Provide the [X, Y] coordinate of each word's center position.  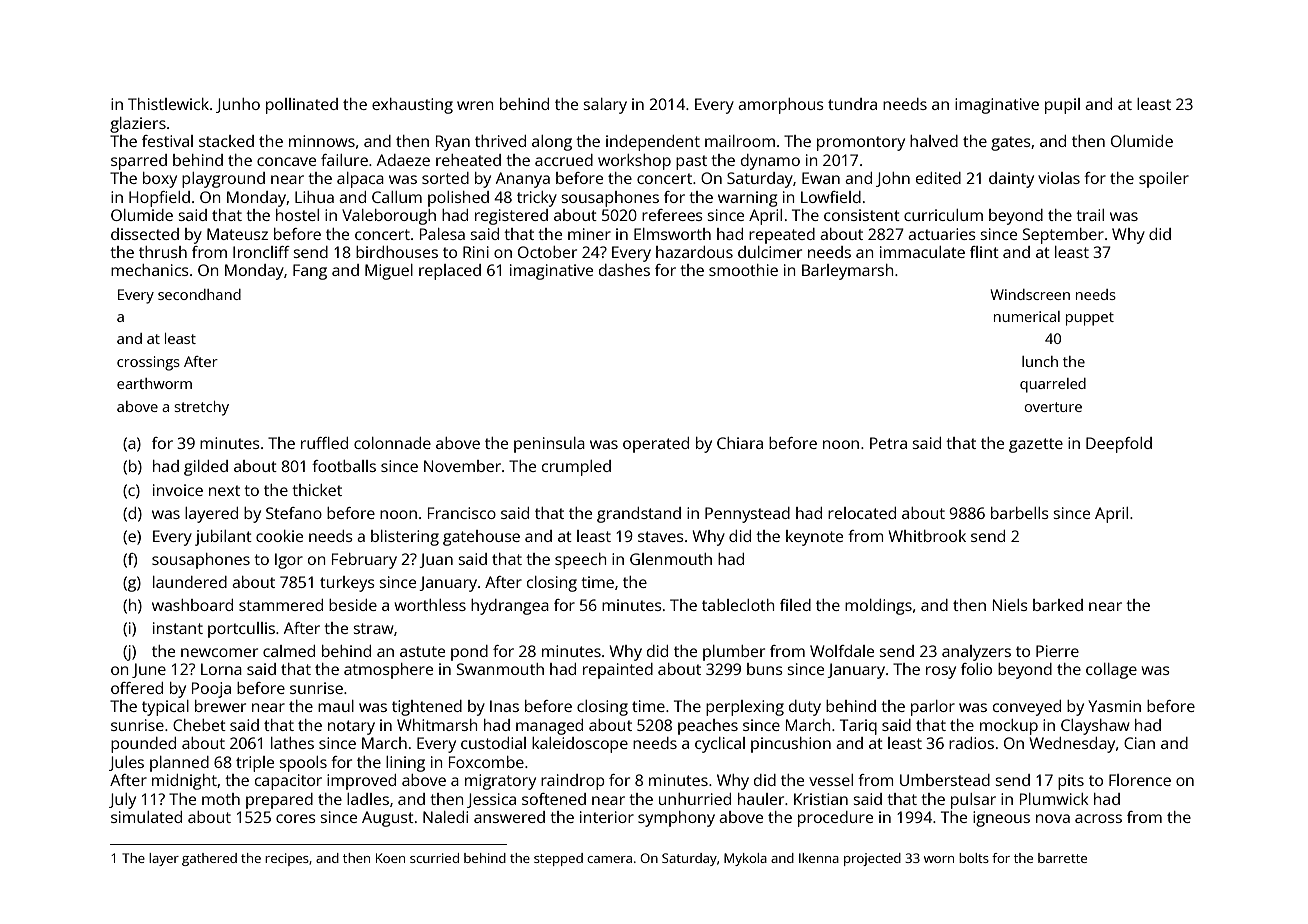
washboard [192, 605]
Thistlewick [168, 104]
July [122, 801]
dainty [1011, 180]
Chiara [740, 443]
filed [795, 605]
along [552, 143]
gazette [1036, 445]
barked [1058, 605]
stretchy [201, 408]
